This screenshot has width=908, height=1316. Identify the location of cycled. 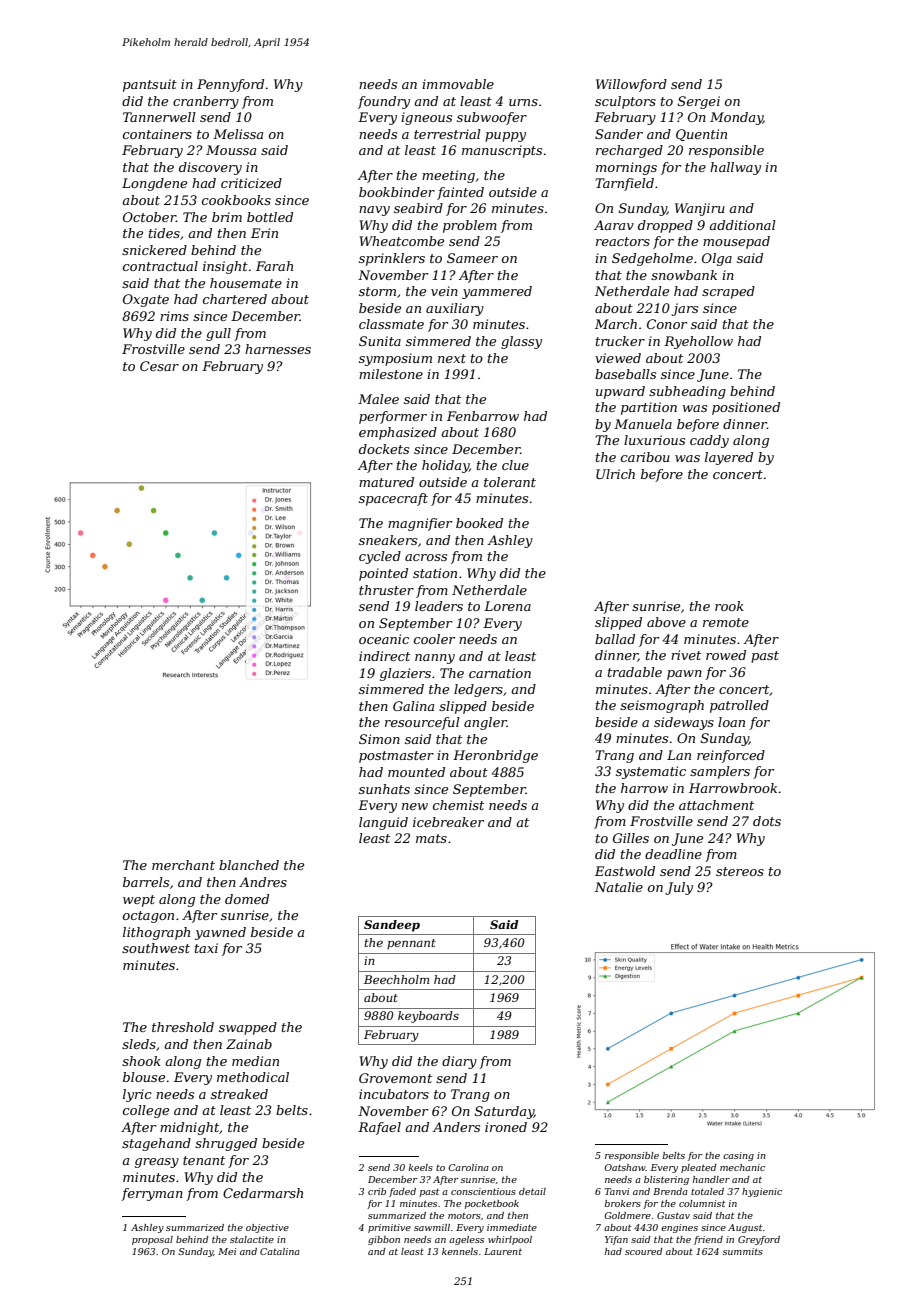
(380, 557).
